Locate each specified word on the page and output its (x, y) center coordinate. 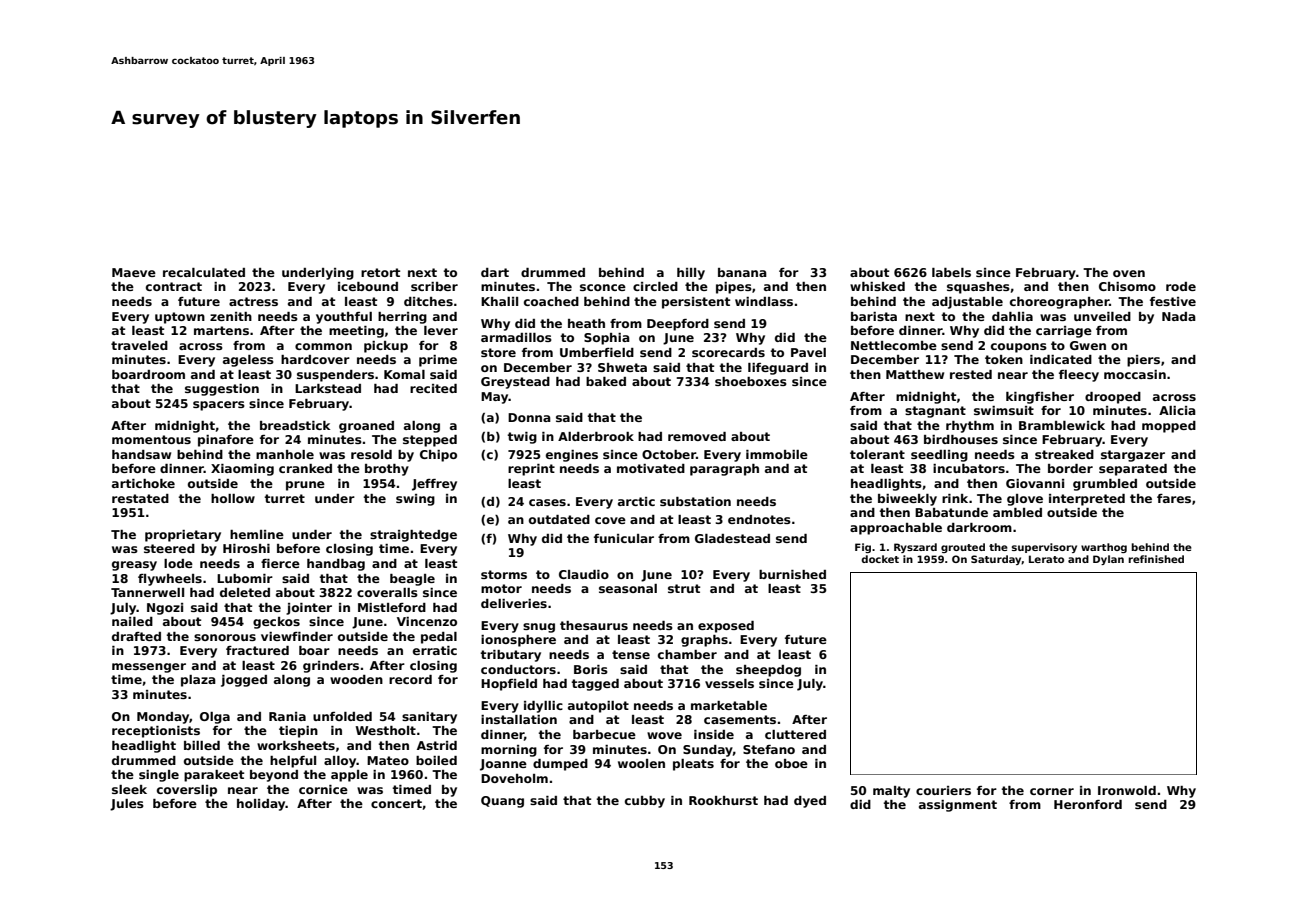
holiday (261, 805)
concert (396, 803)
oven (1129, 273)
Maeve (134, 272)
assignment (958, 806)
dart (495, 272)
